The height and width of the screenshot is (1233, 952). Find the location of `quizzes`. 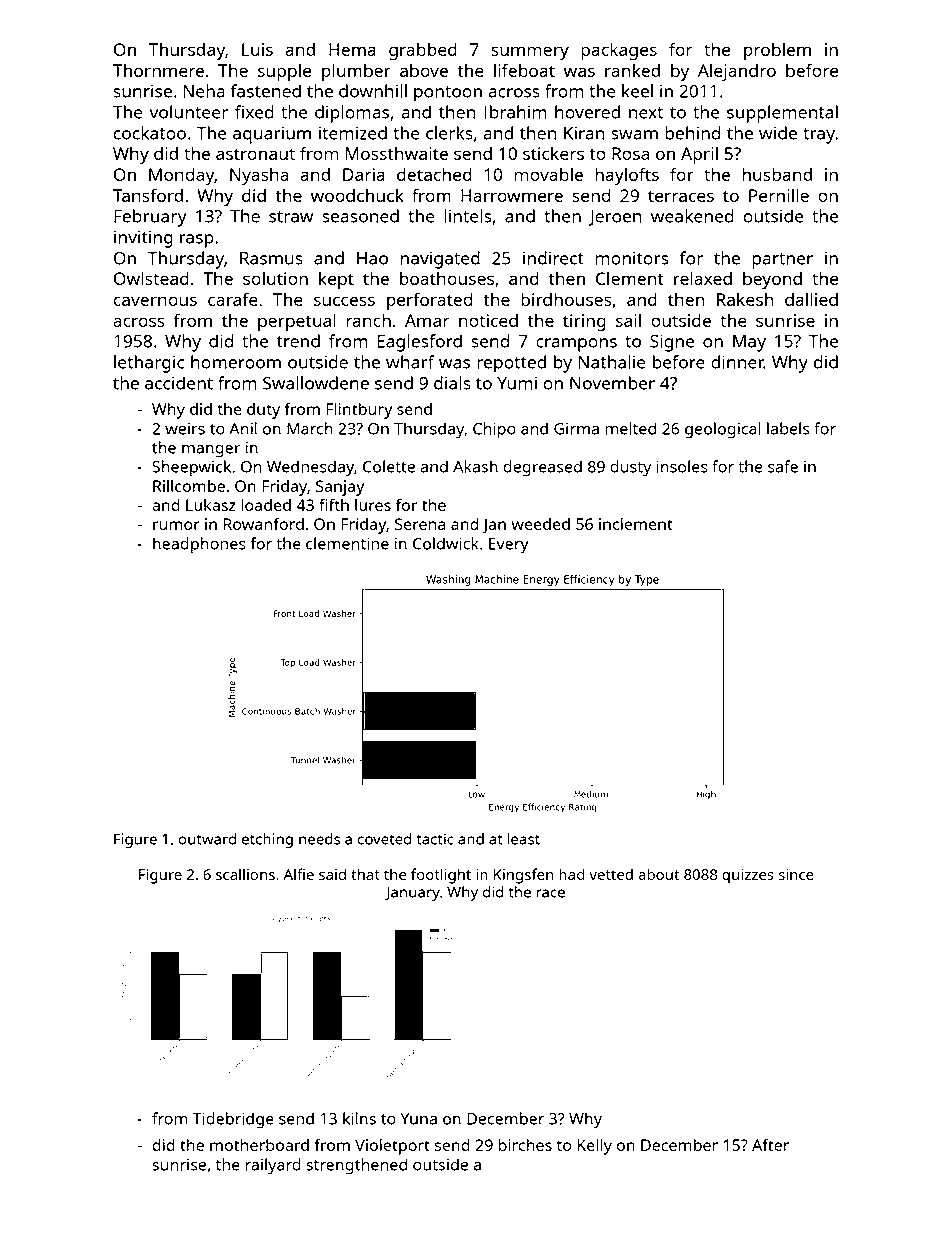

quizzes is located at coordinates (748, 876).
